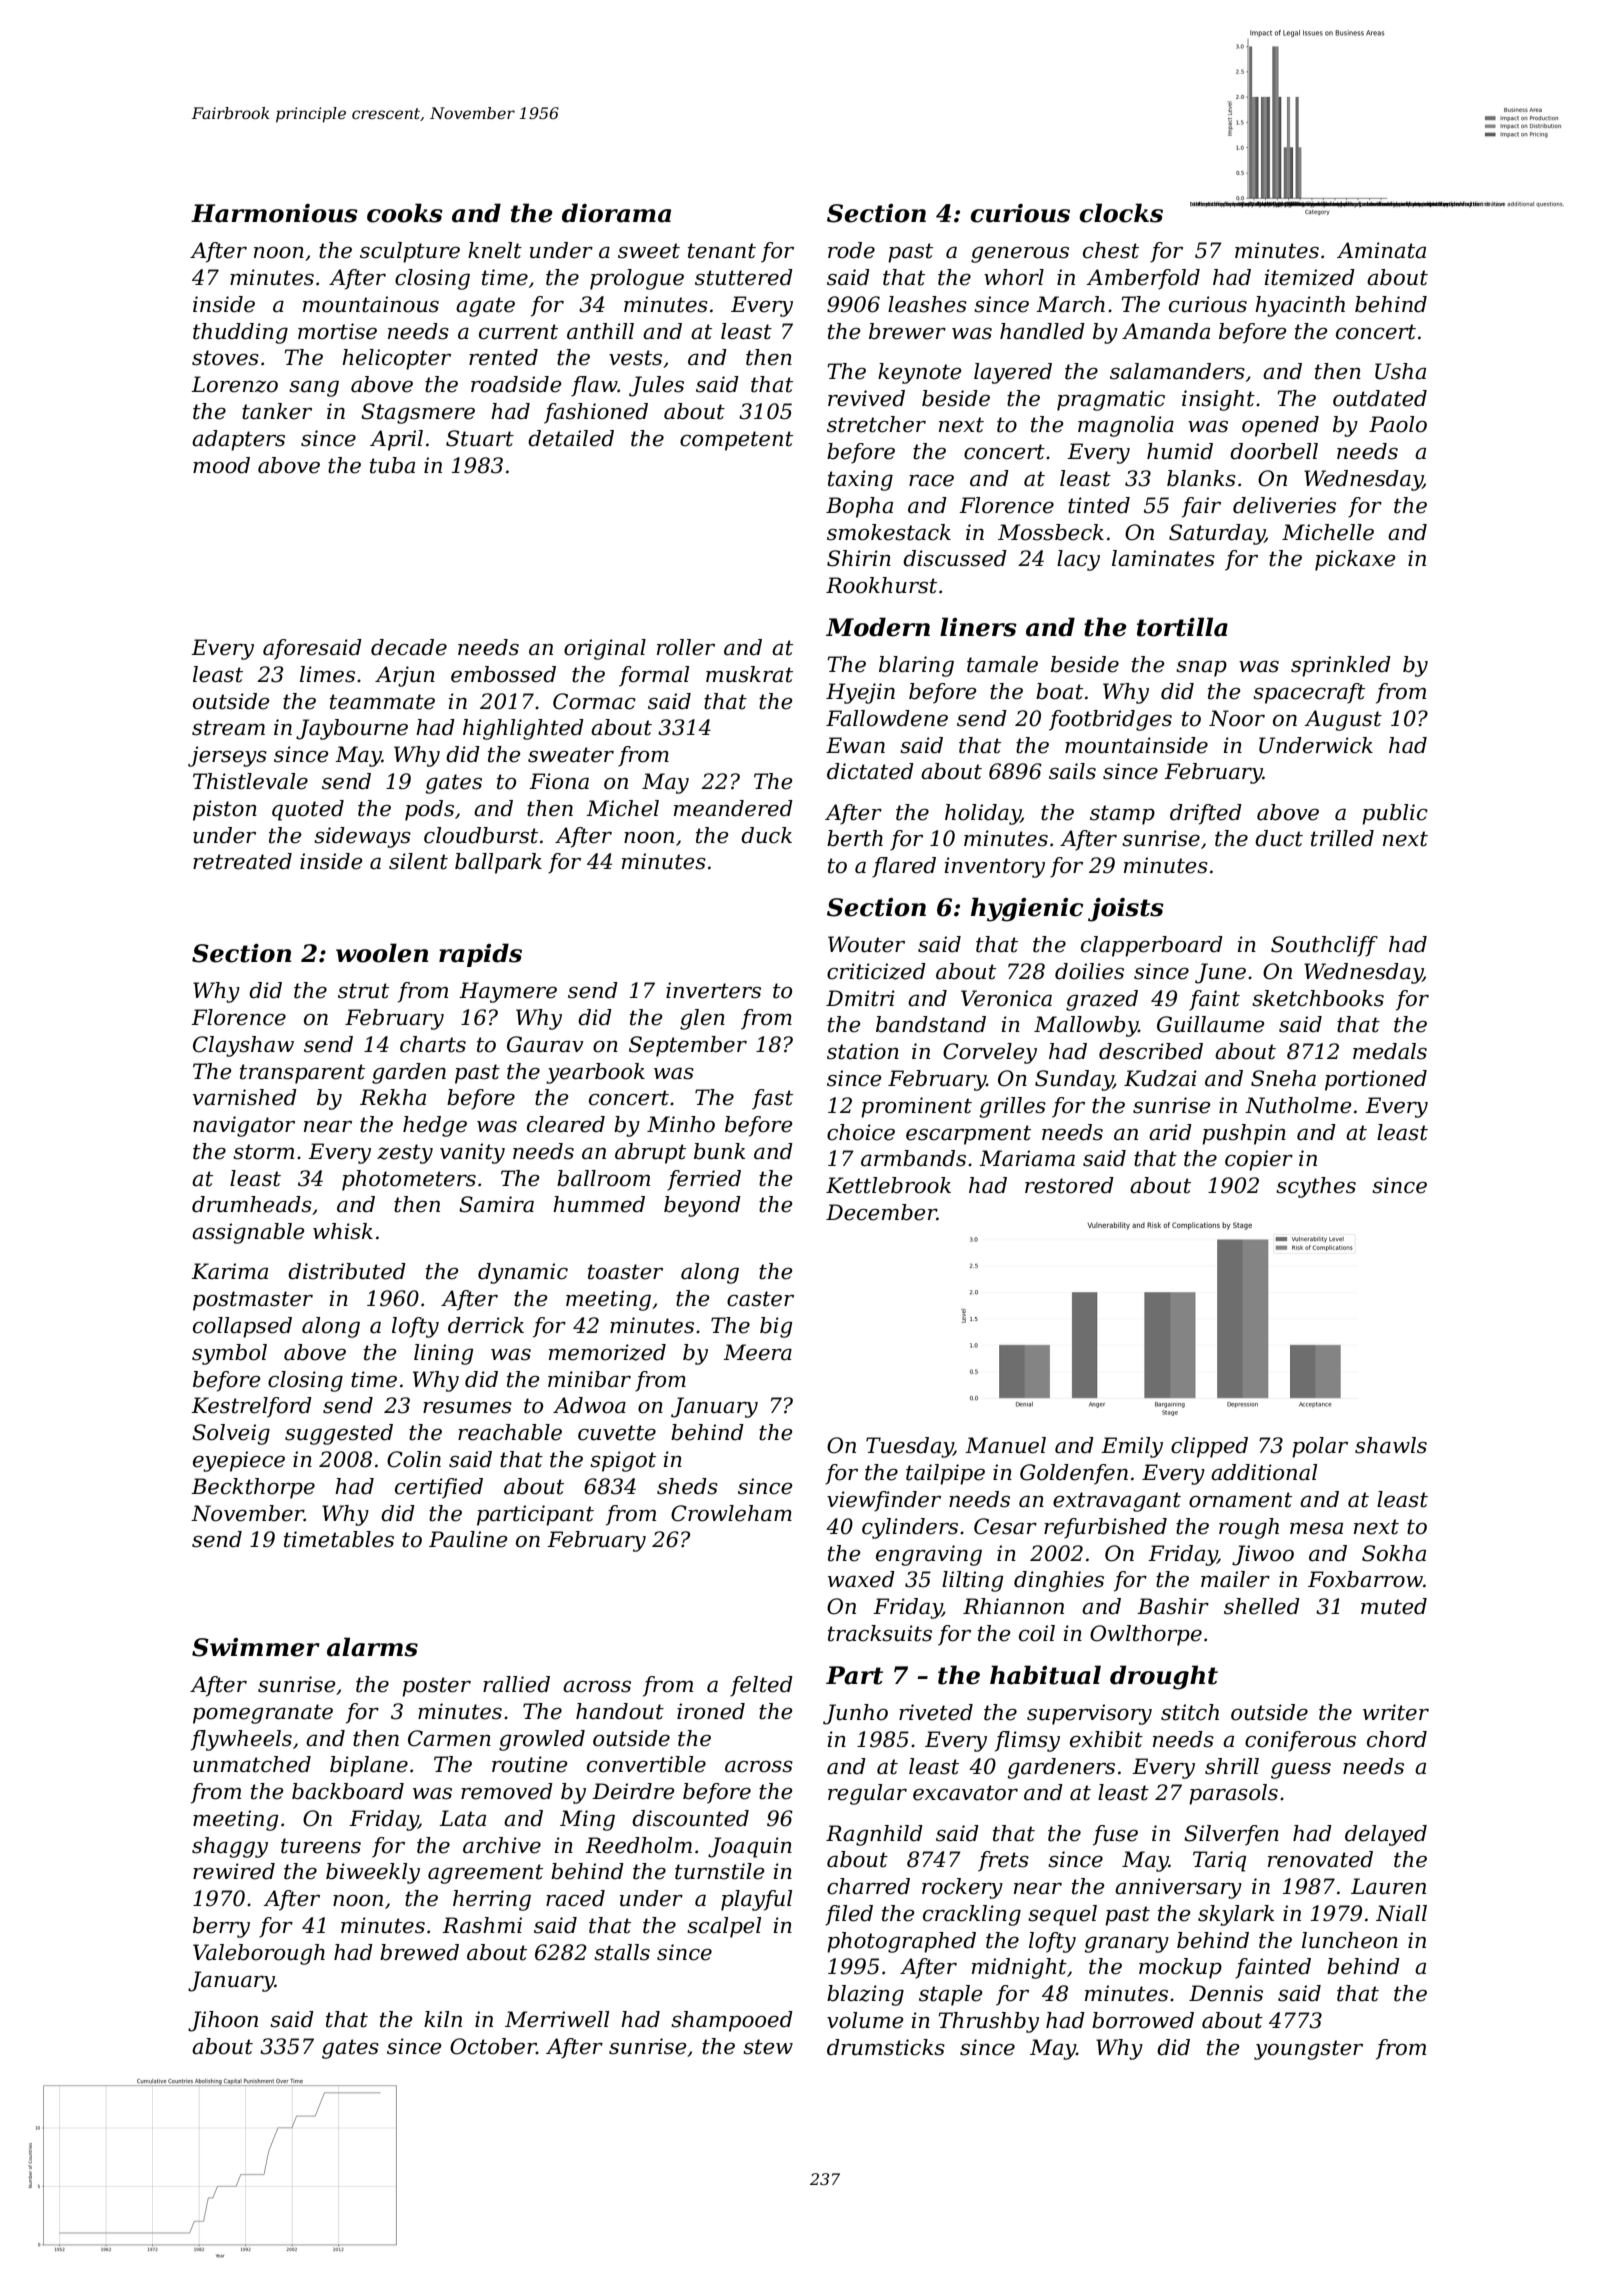 This page has height=2292, width=1620. Describe the element at coordinates (1143, 2020) in the page. I see `borrowed` at that location.
